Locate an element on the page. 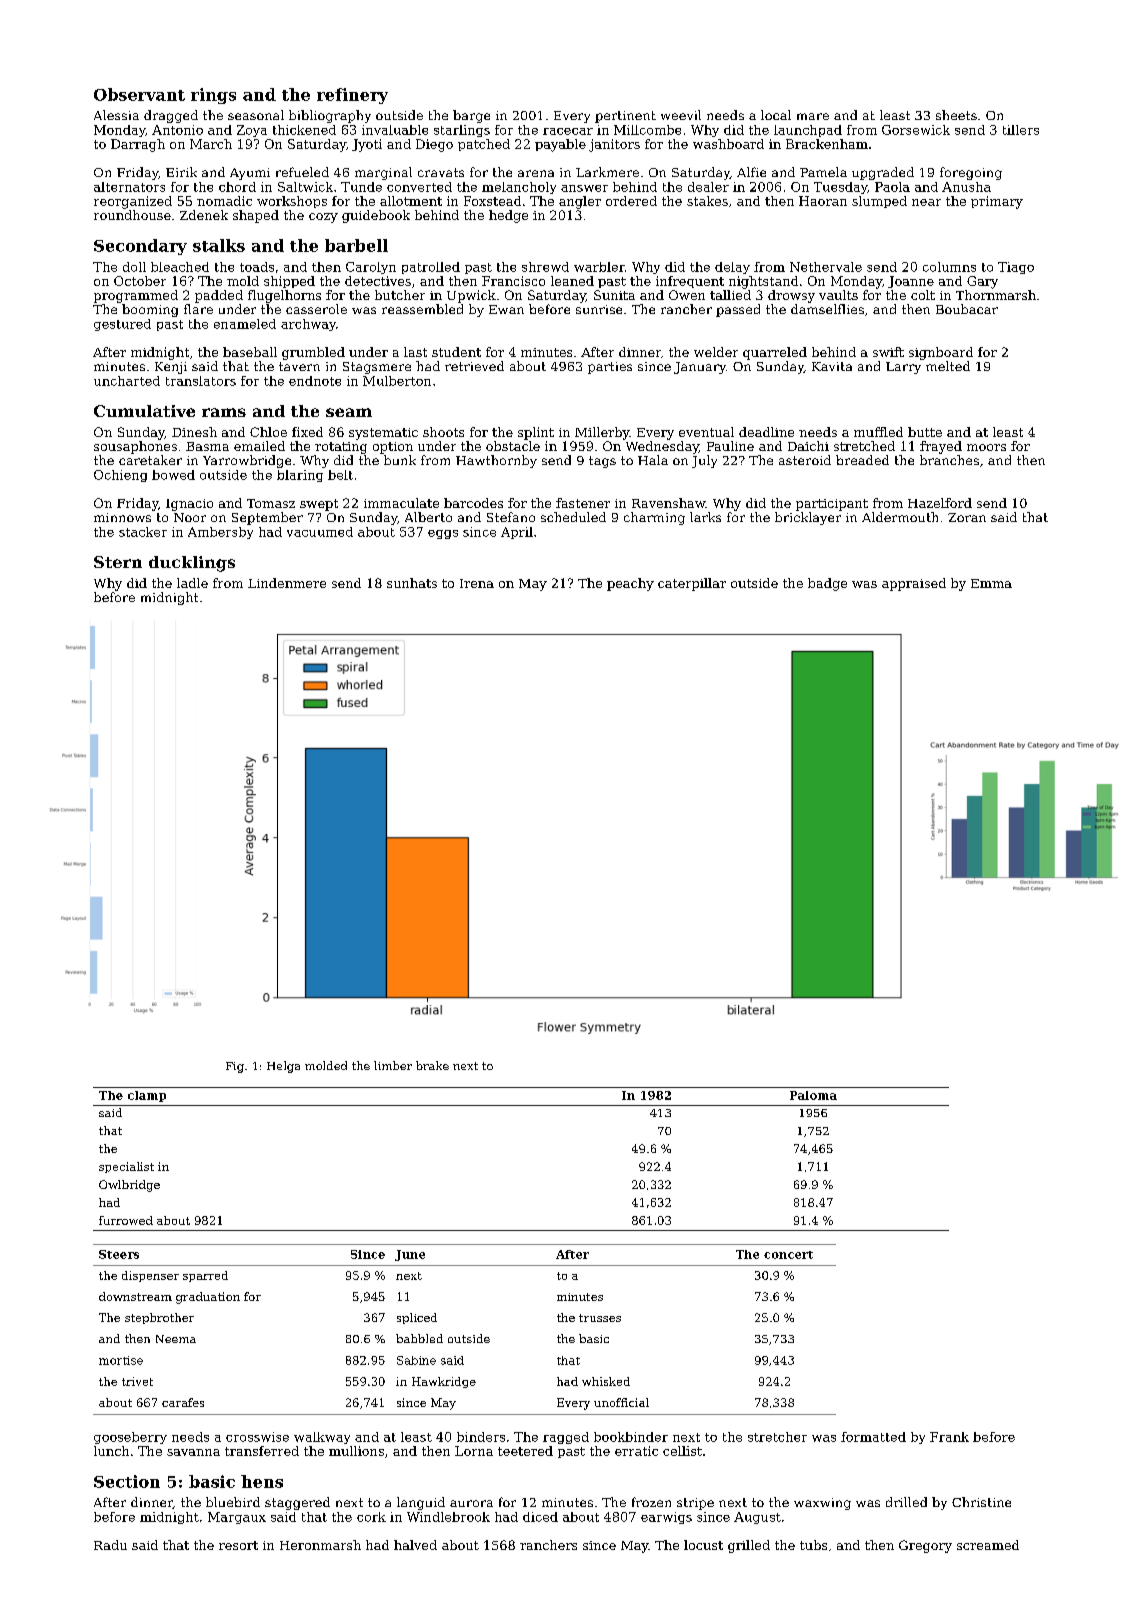  melted is located at coordinates (948, 366).
